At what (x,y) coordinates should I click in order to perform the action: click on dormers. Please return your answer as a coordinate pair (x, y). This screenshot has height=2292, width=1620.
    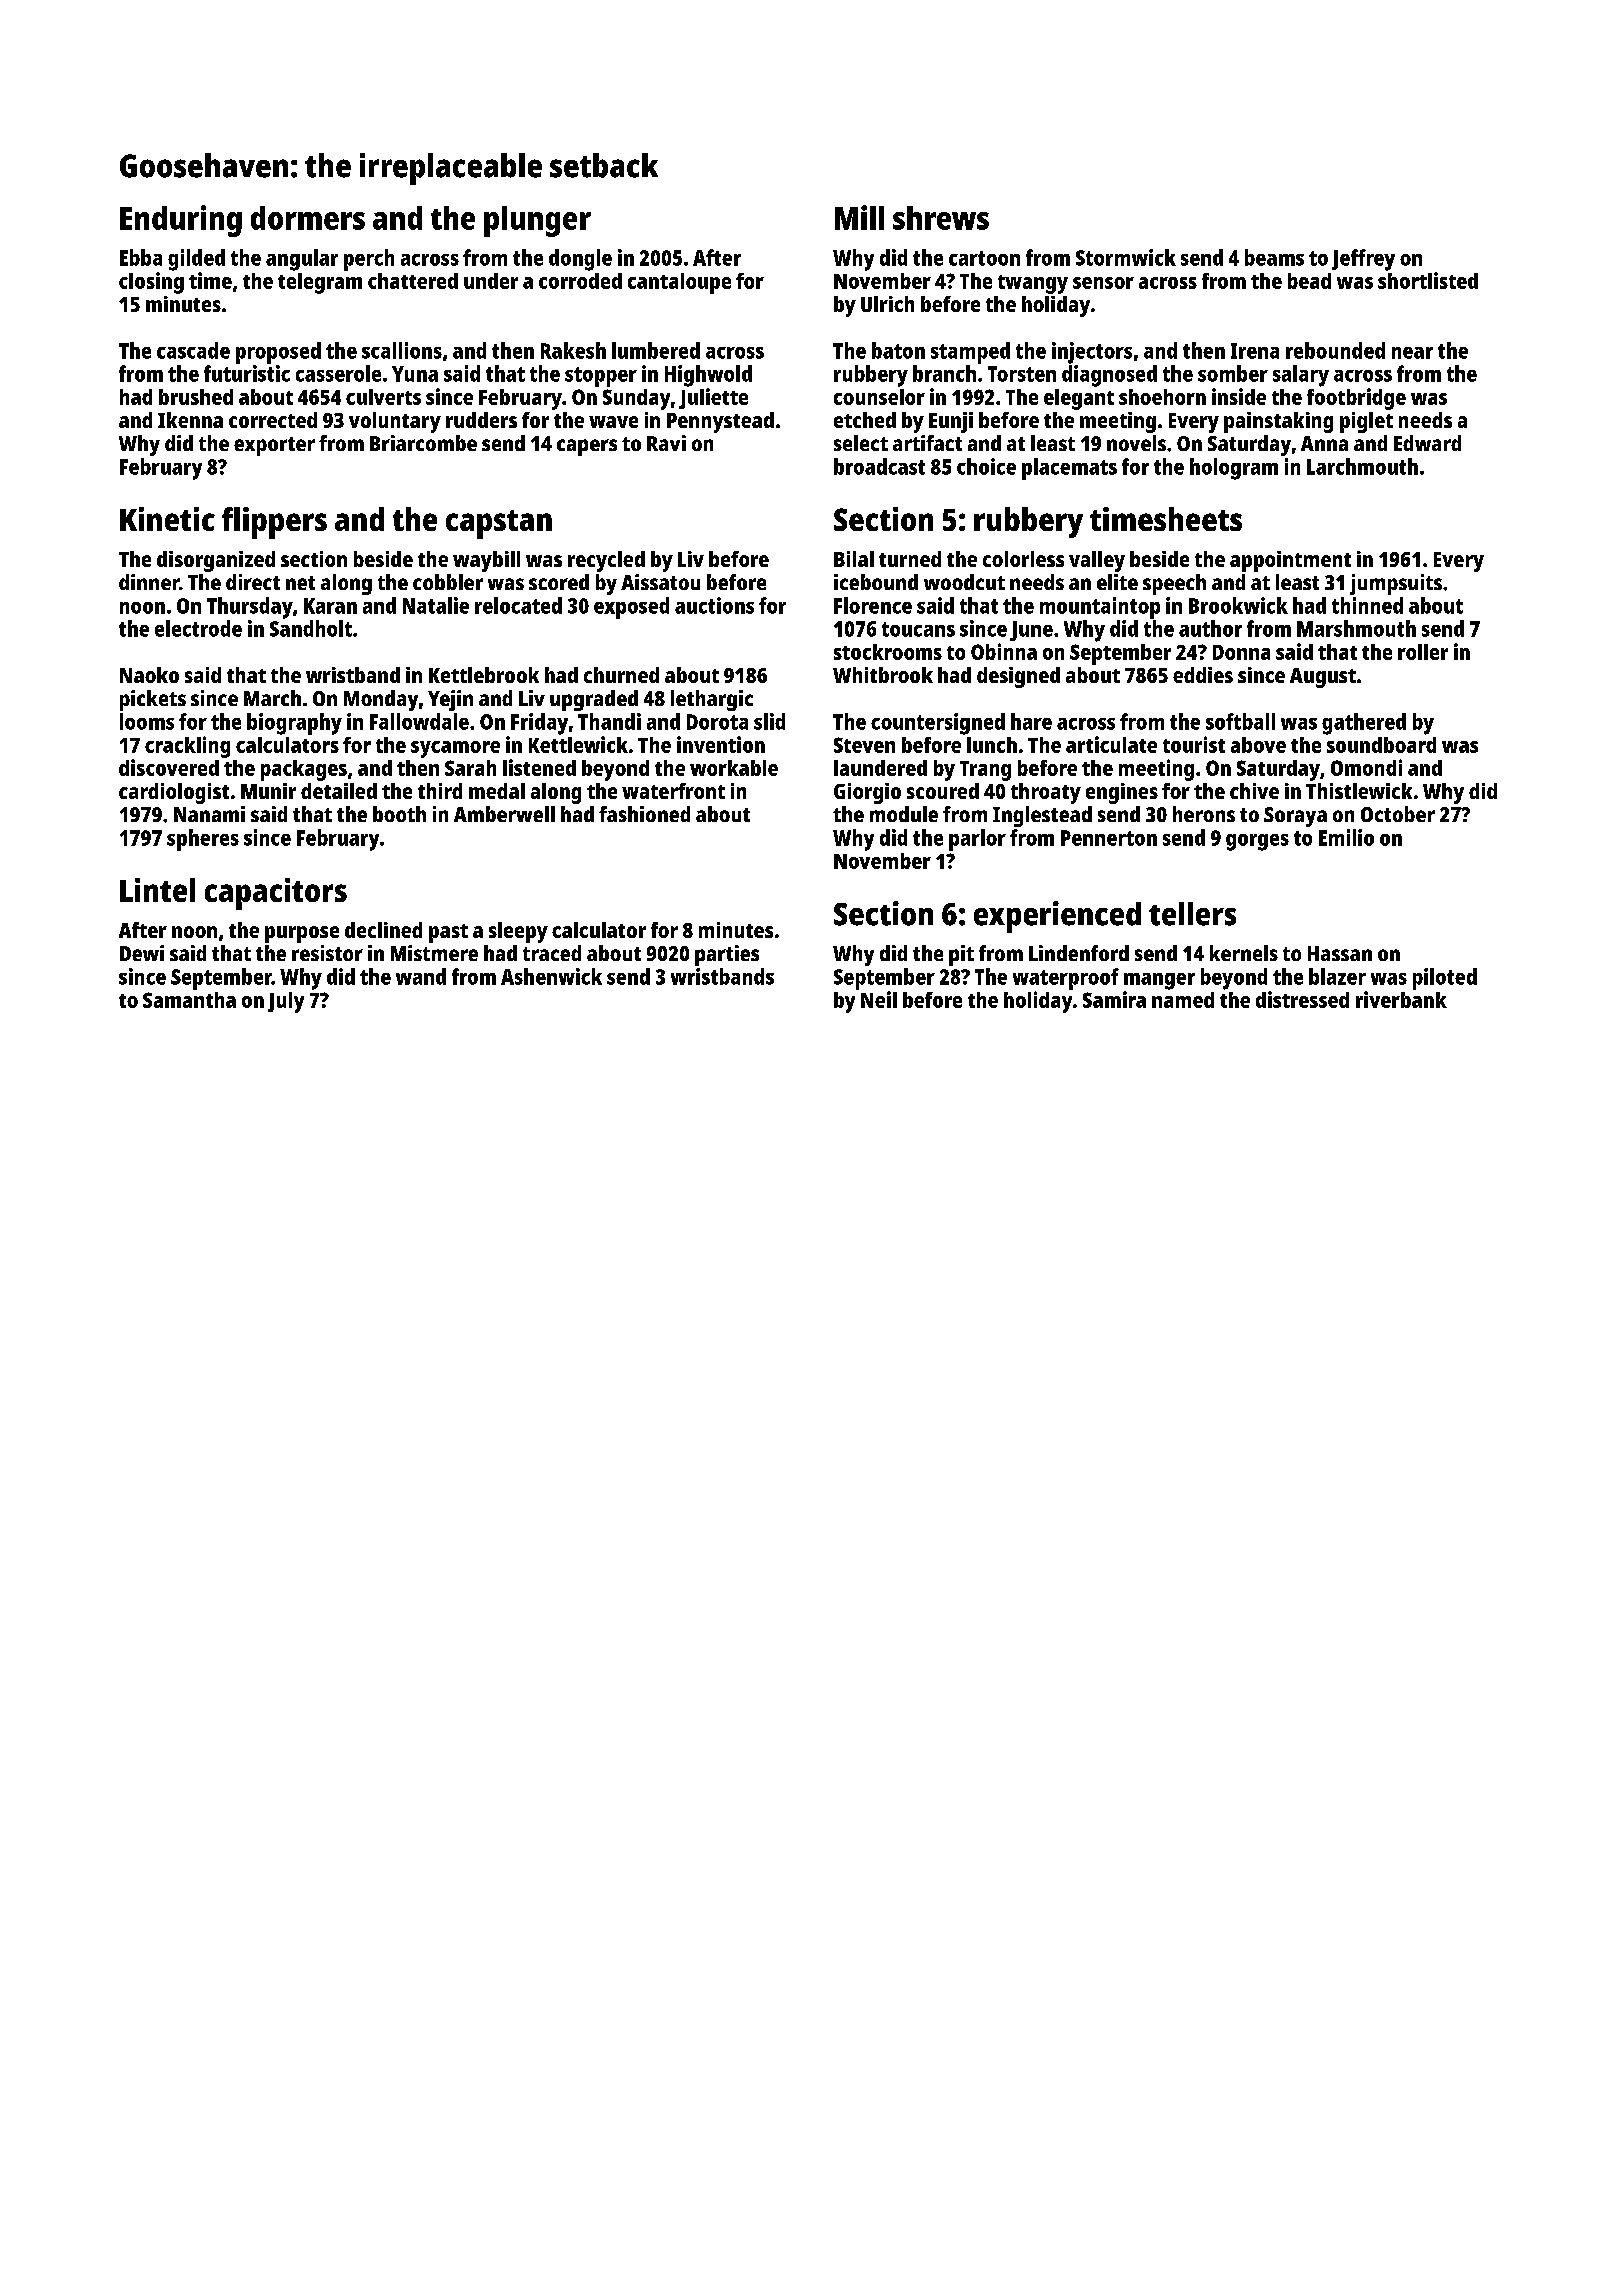
    Looking at the image, I should click on (308, 218).
